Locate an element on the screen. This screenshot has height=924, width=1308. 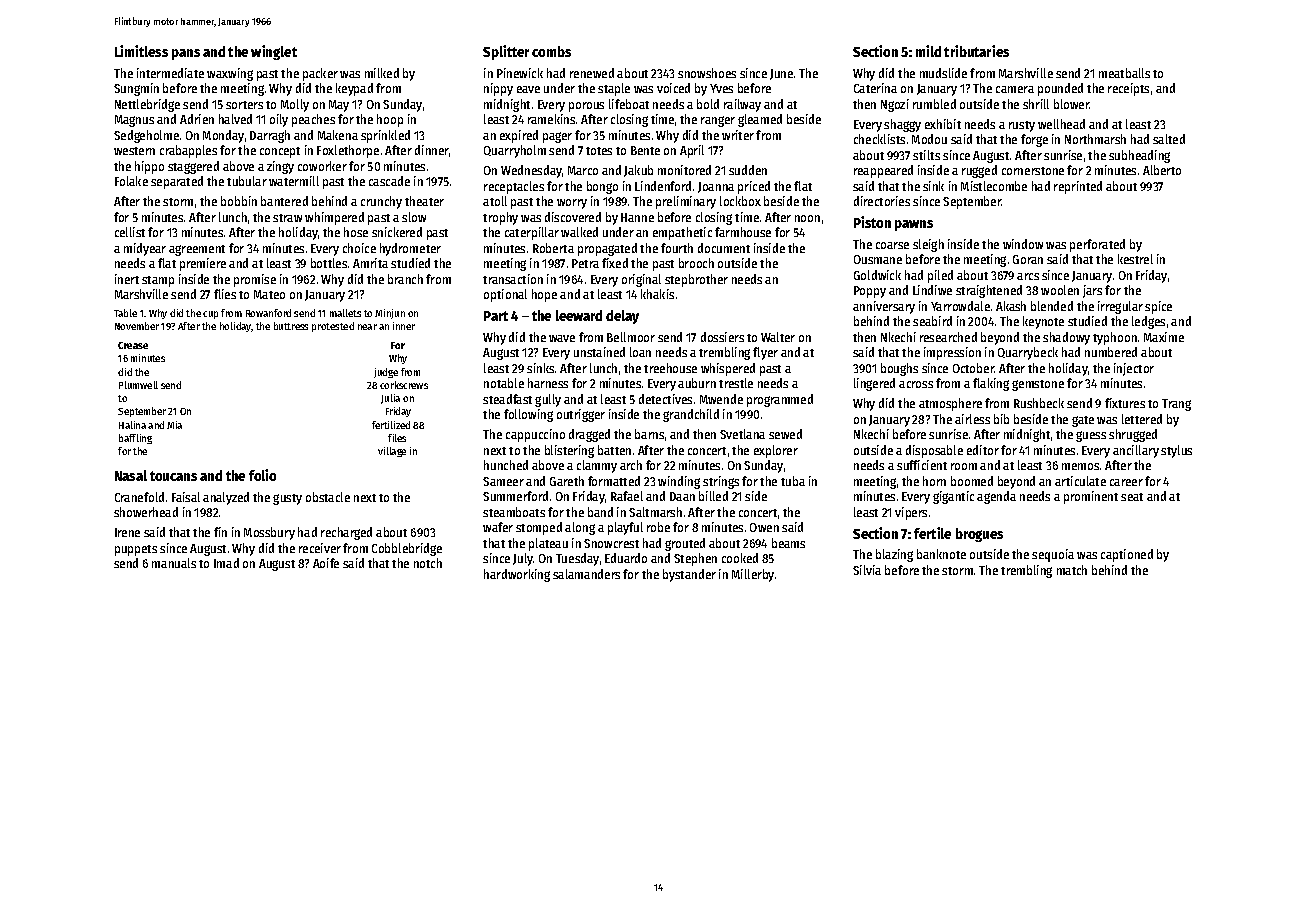
Mossbury is located at coordinates (269, 533).
